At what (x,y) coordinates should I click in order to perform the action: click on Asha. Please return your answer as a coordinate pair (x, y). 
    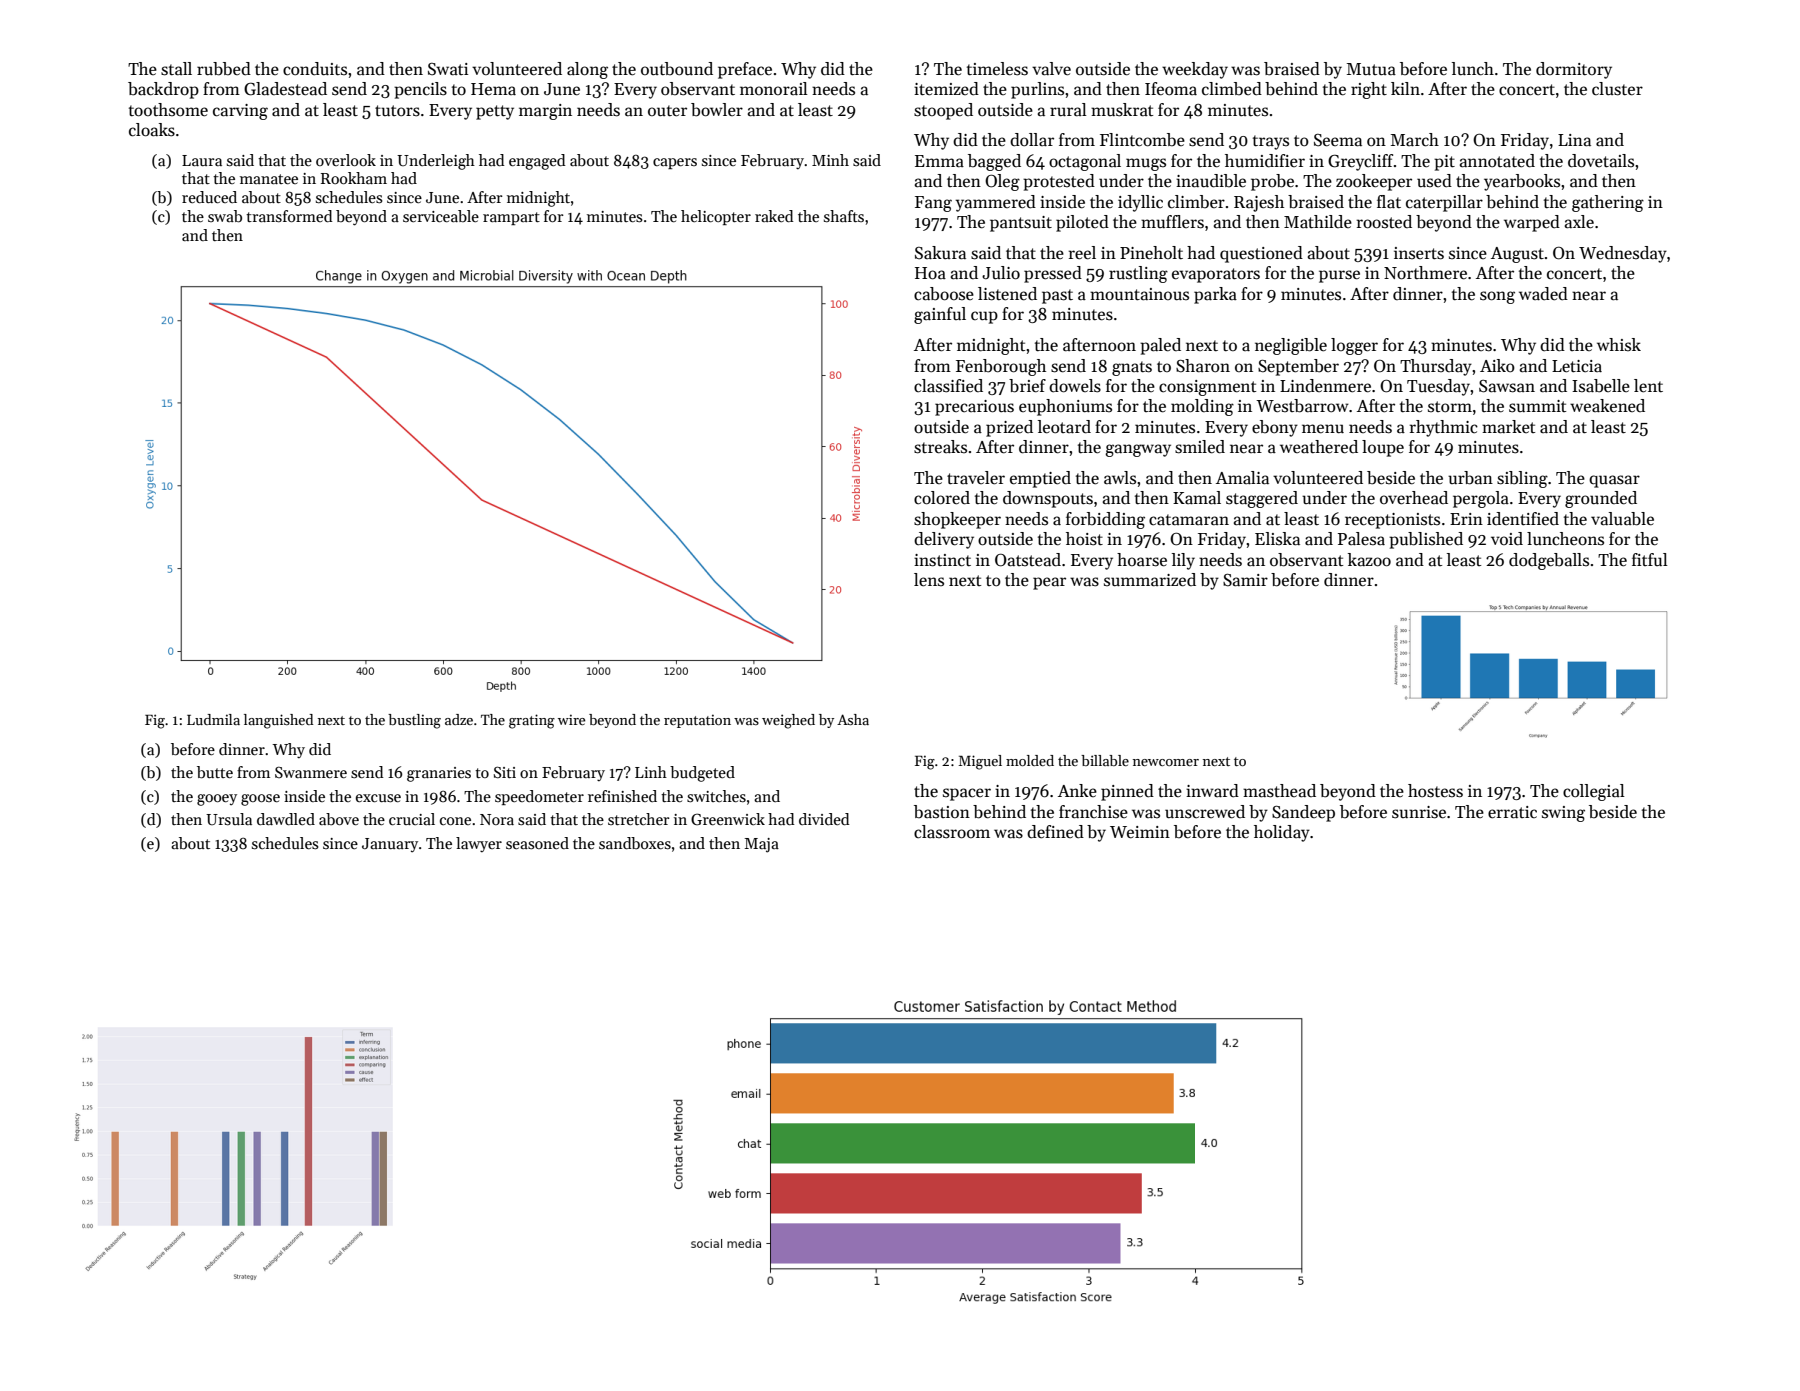
    Looking at the image, I should click on (853, 719).
